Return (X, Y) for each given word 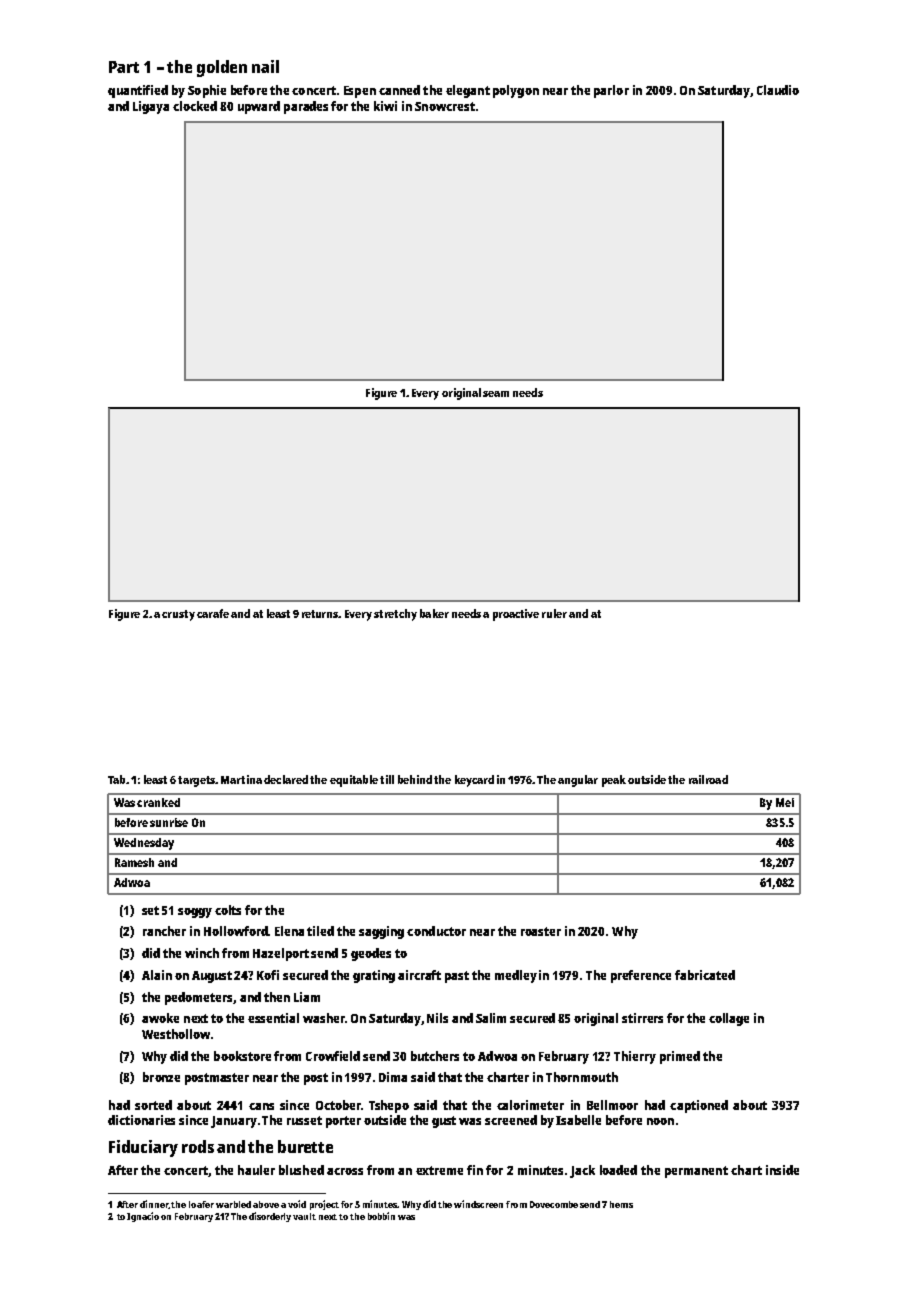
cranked (158, 802)
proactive (516, 615)
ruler (554, 613)
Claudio (778, 90)
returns (320, 614)
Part (124, 67)
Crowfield (333, 1056)
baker (434, 613)
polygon (516, 91)
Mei (785, 802)
